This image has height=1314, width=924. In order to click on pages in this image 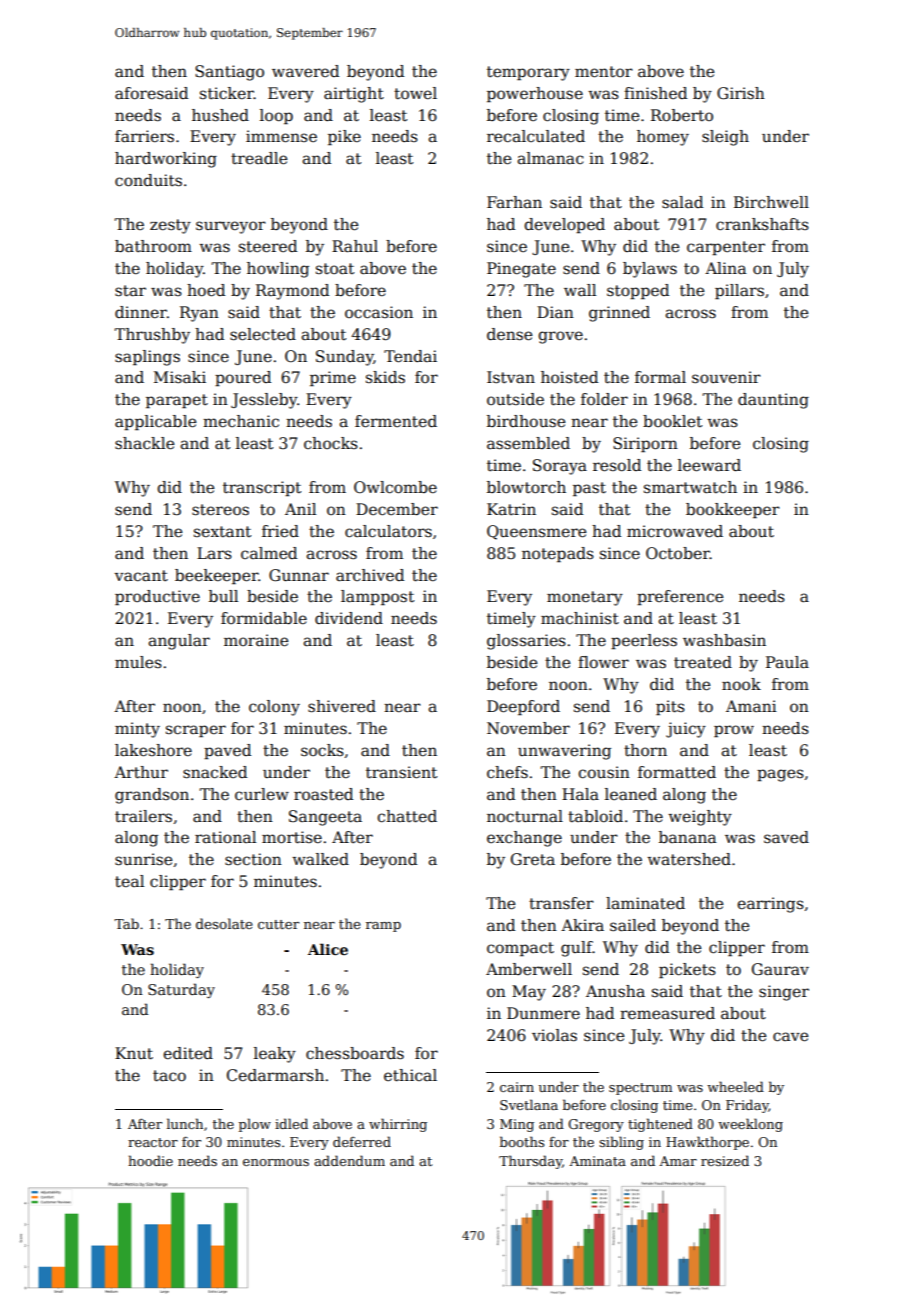, I will do `click(780, 775)`.
